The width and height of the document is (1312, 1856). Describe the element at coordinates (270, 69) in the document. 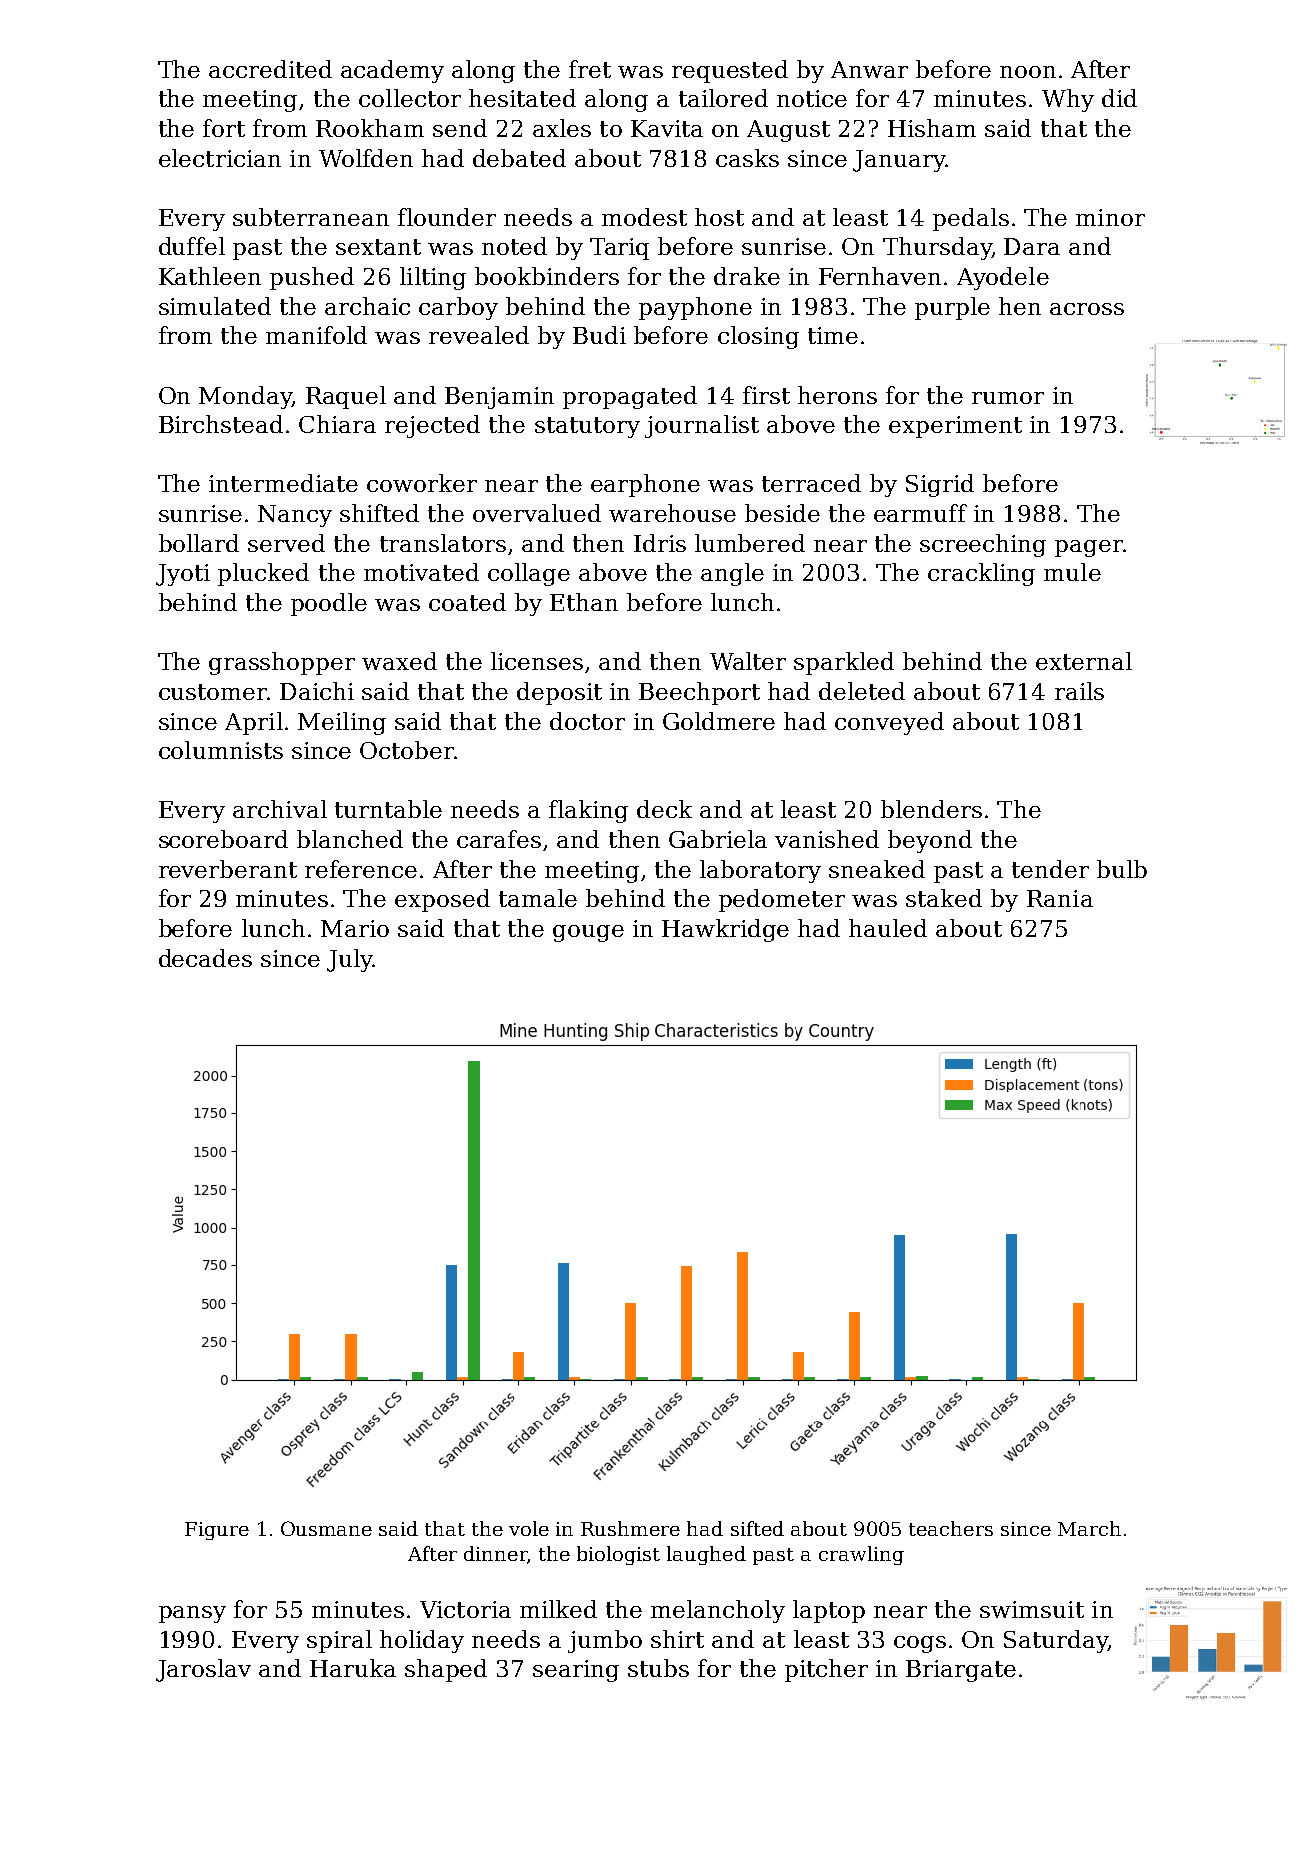

I see `accredited` at that location.
